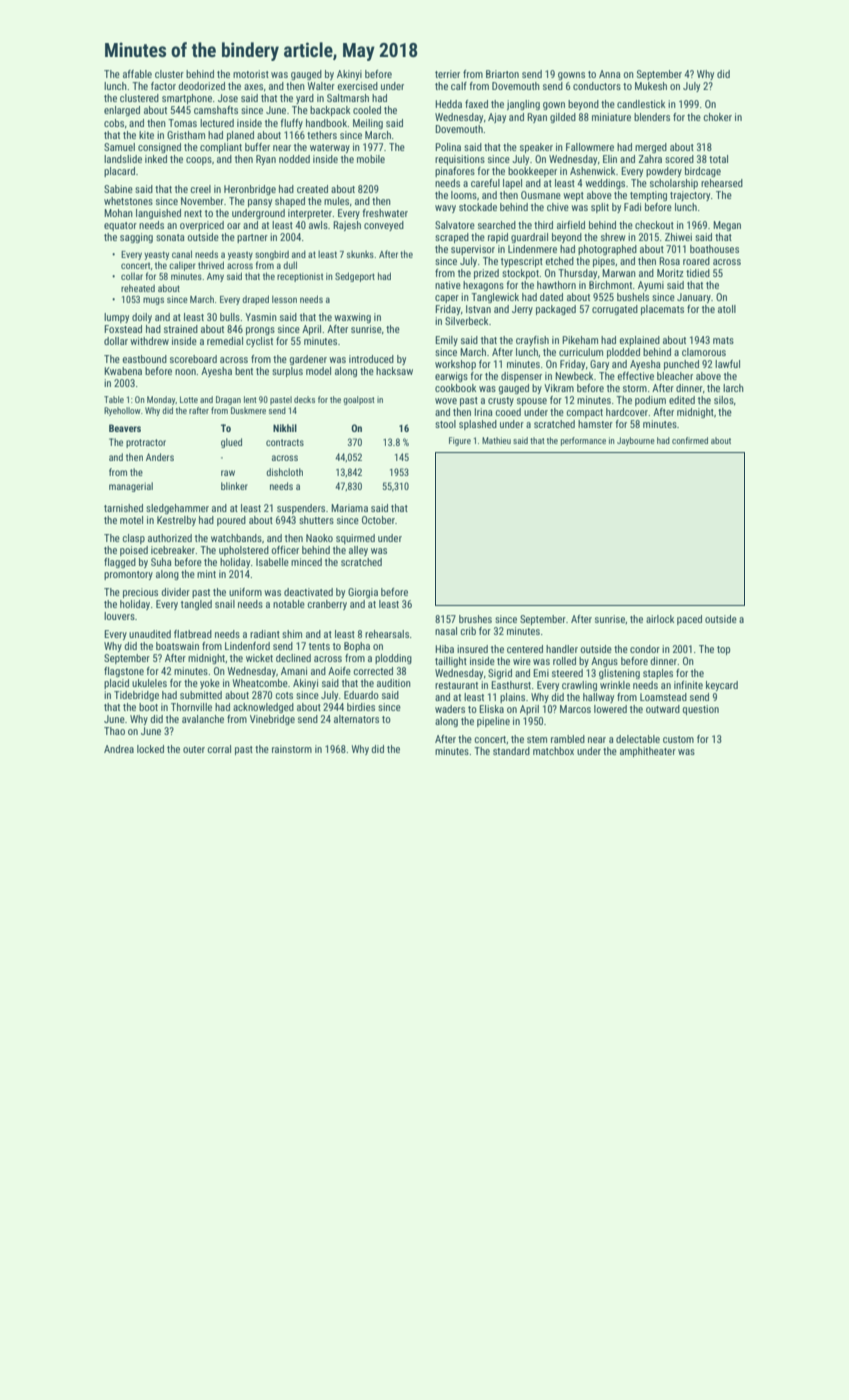 This page has width=849, height=1400. What do you see at coordinates (448, 147) in the page?
I see `Polina` at bounding box center [448, 147].
